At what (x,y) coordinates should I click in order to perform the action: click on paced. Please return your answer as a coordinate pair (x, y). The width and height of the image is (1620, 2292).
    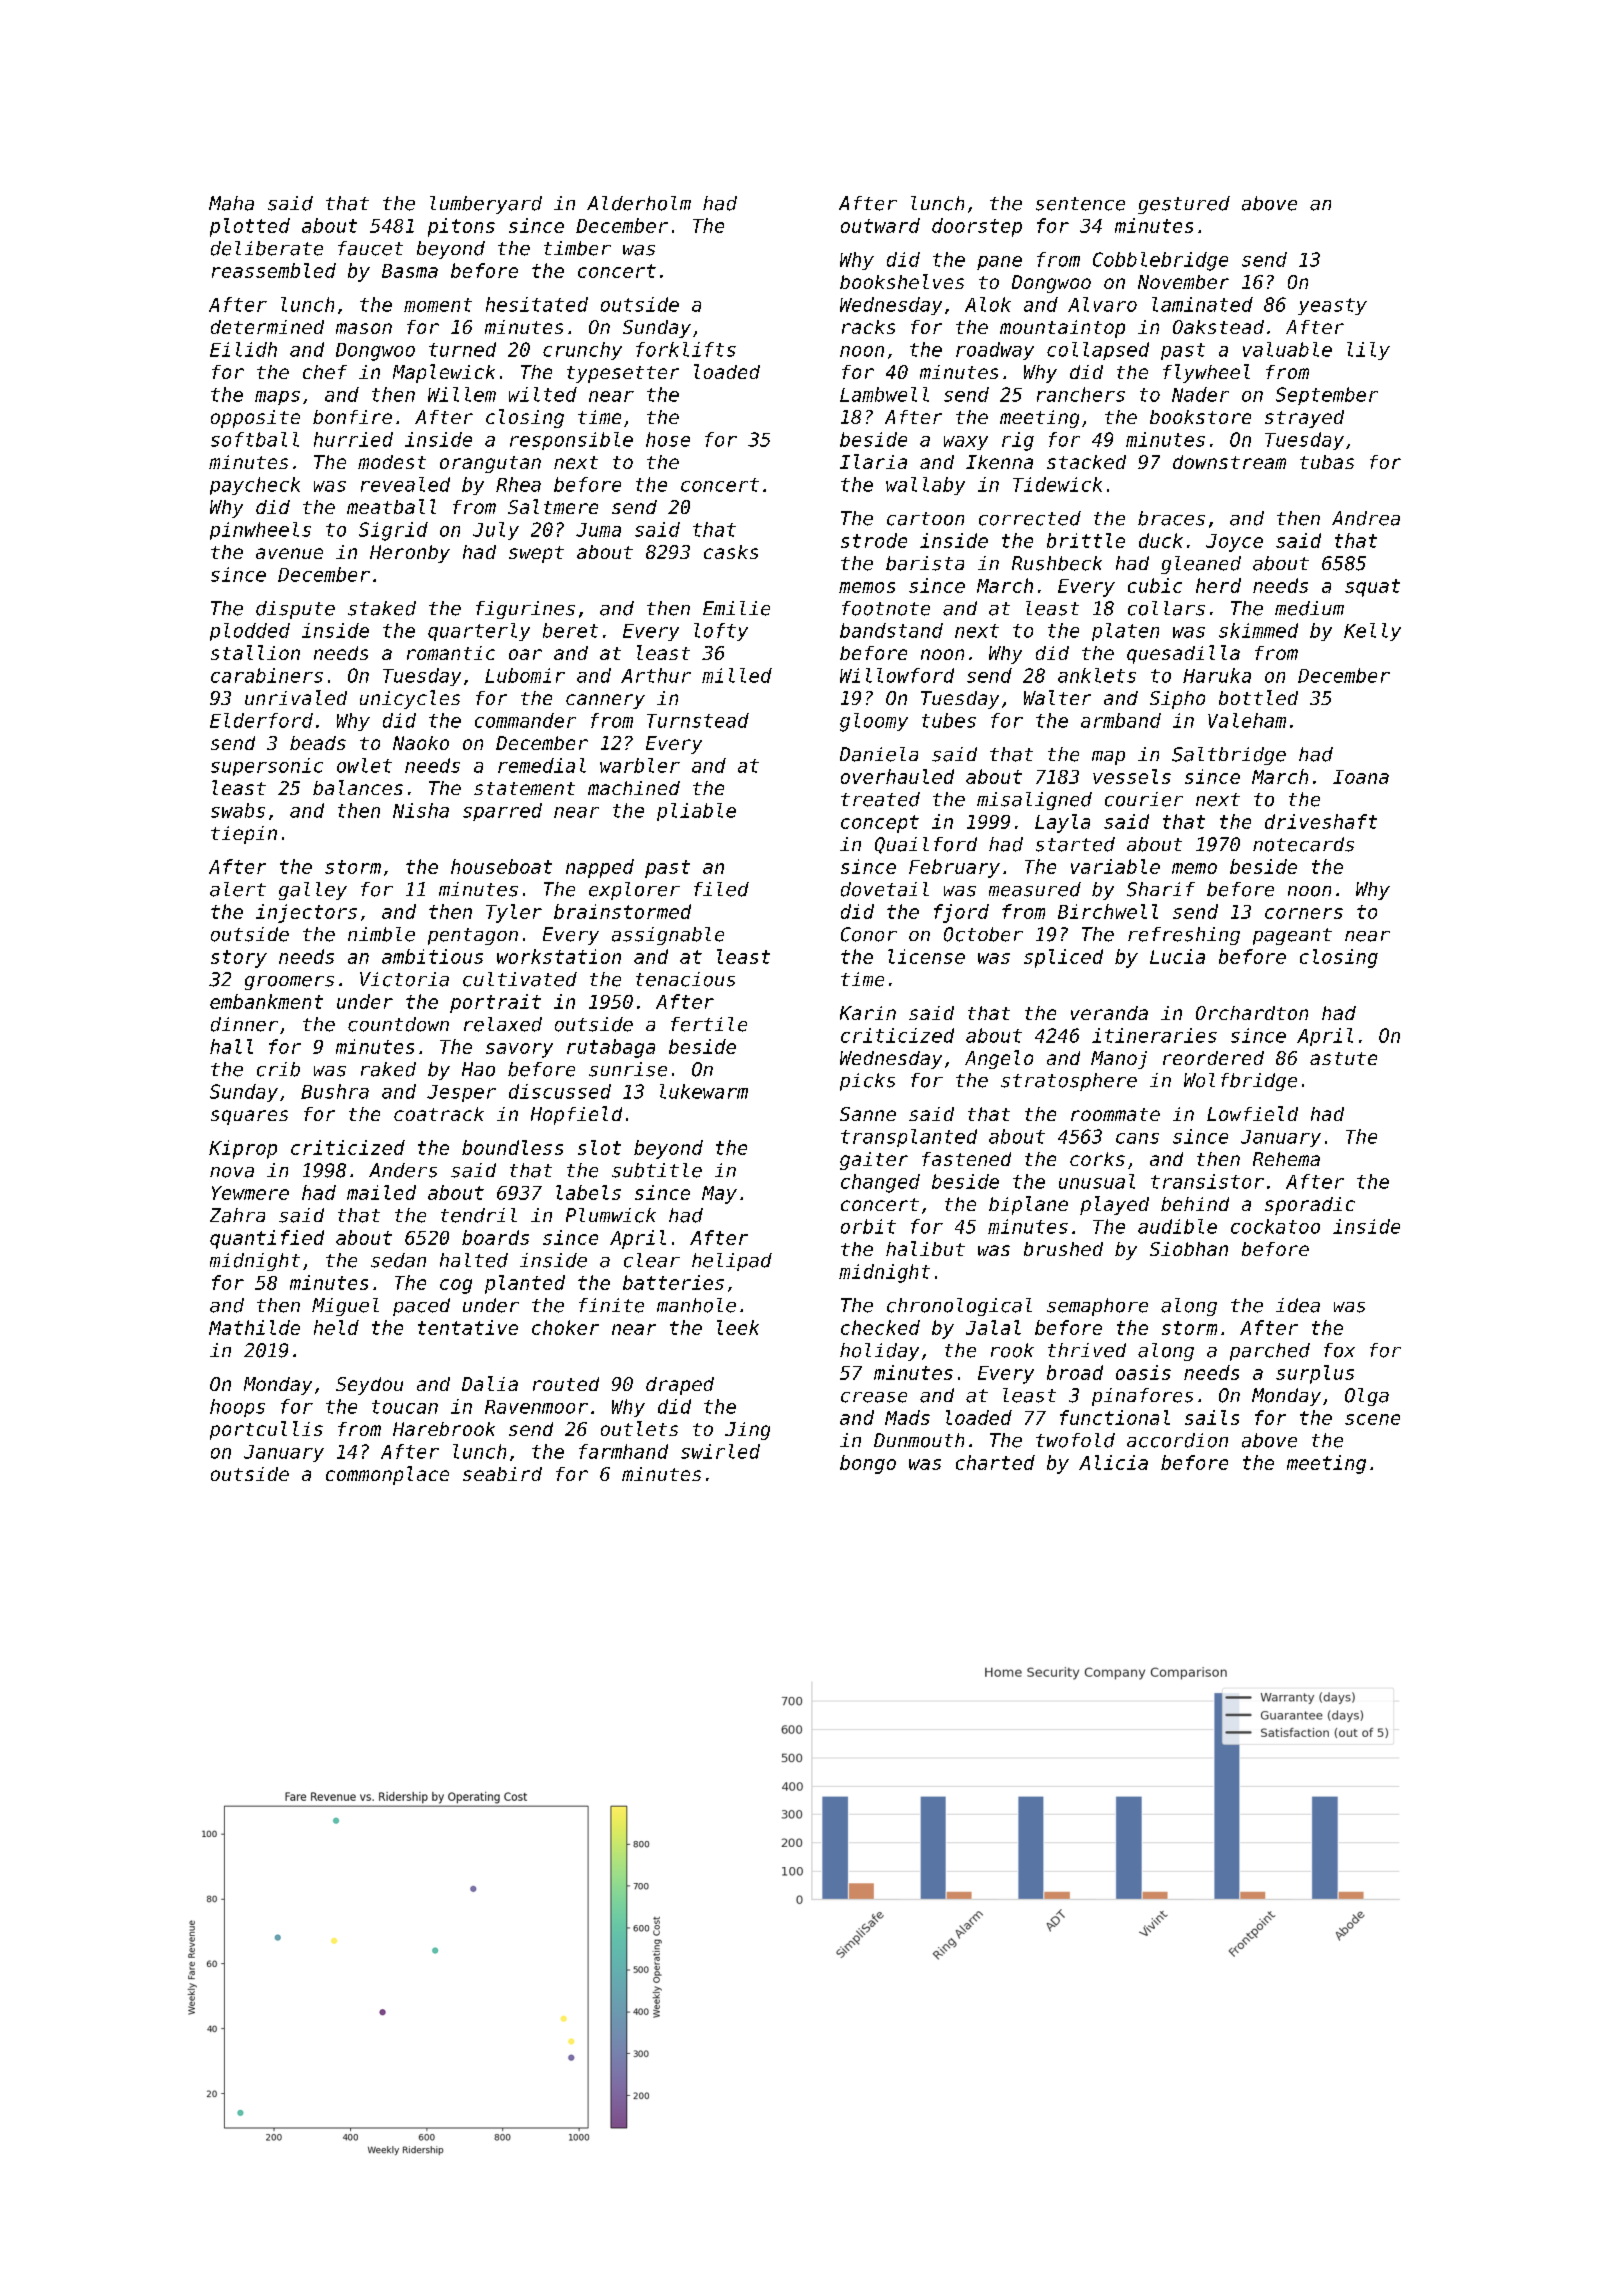
    Looking at the image, I should click on (421, 1307).
